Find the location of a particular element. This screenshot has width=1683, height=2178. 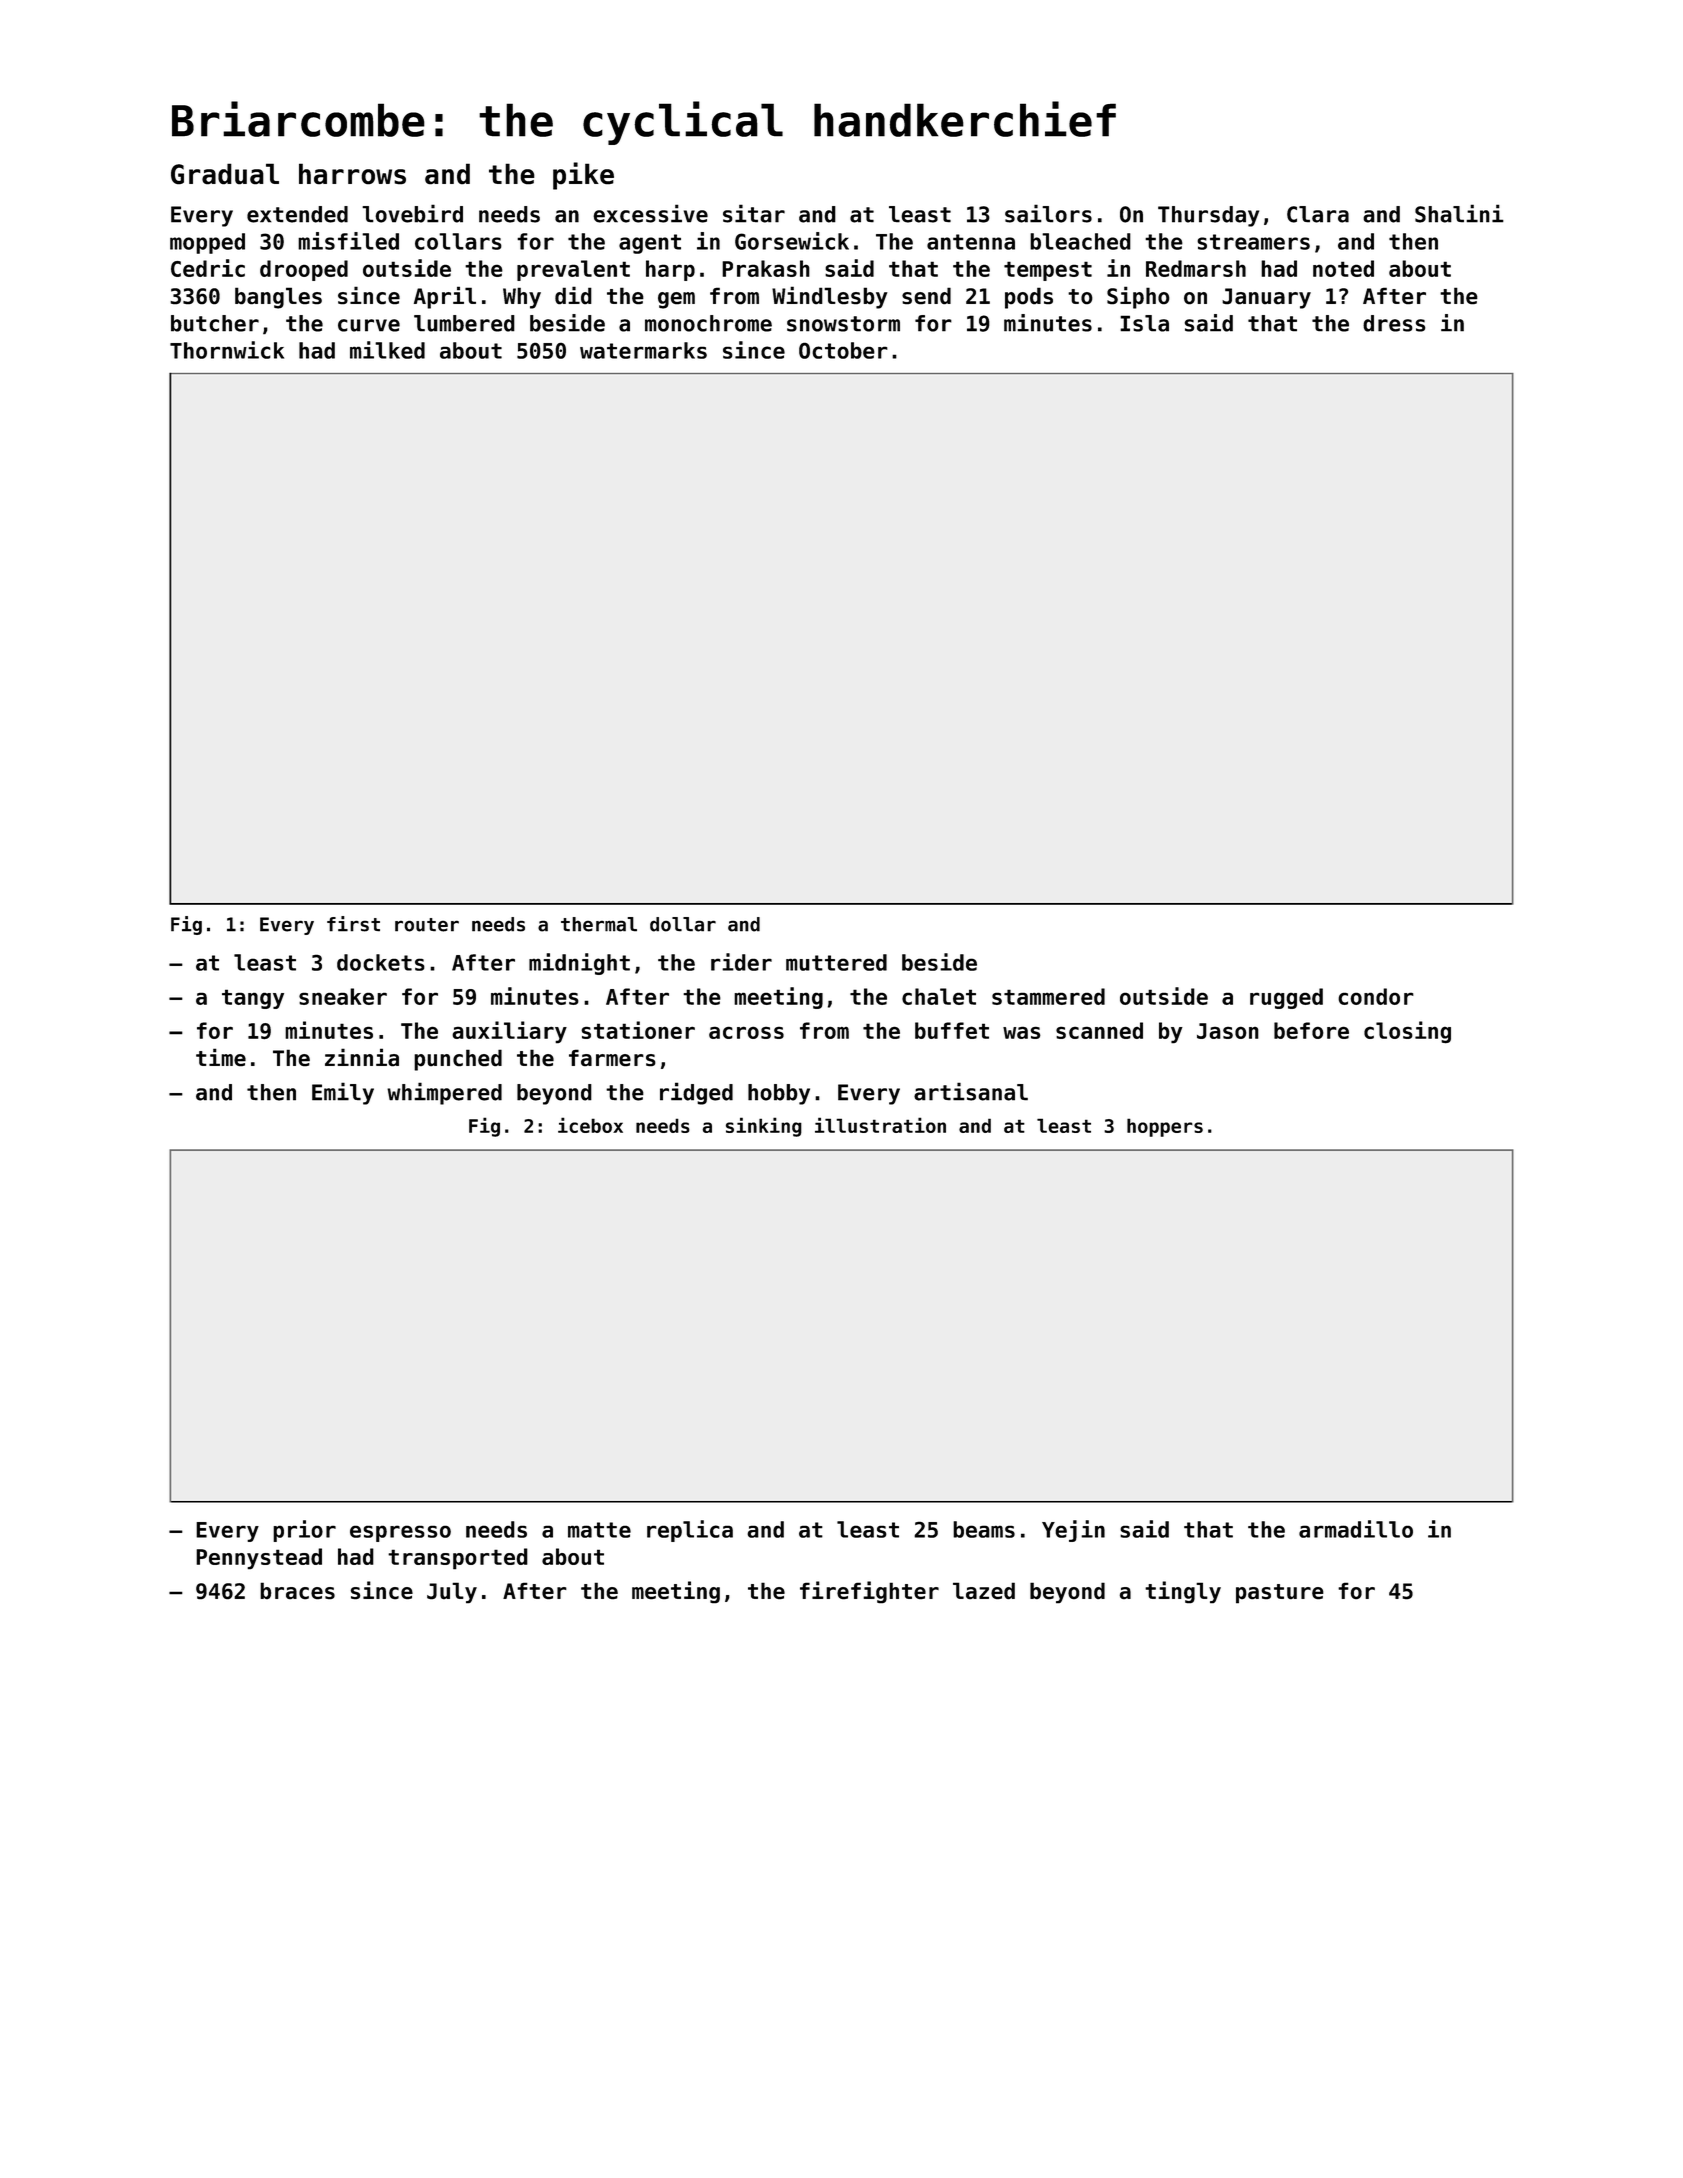

espresso is located at coordinates (400, 1533).
